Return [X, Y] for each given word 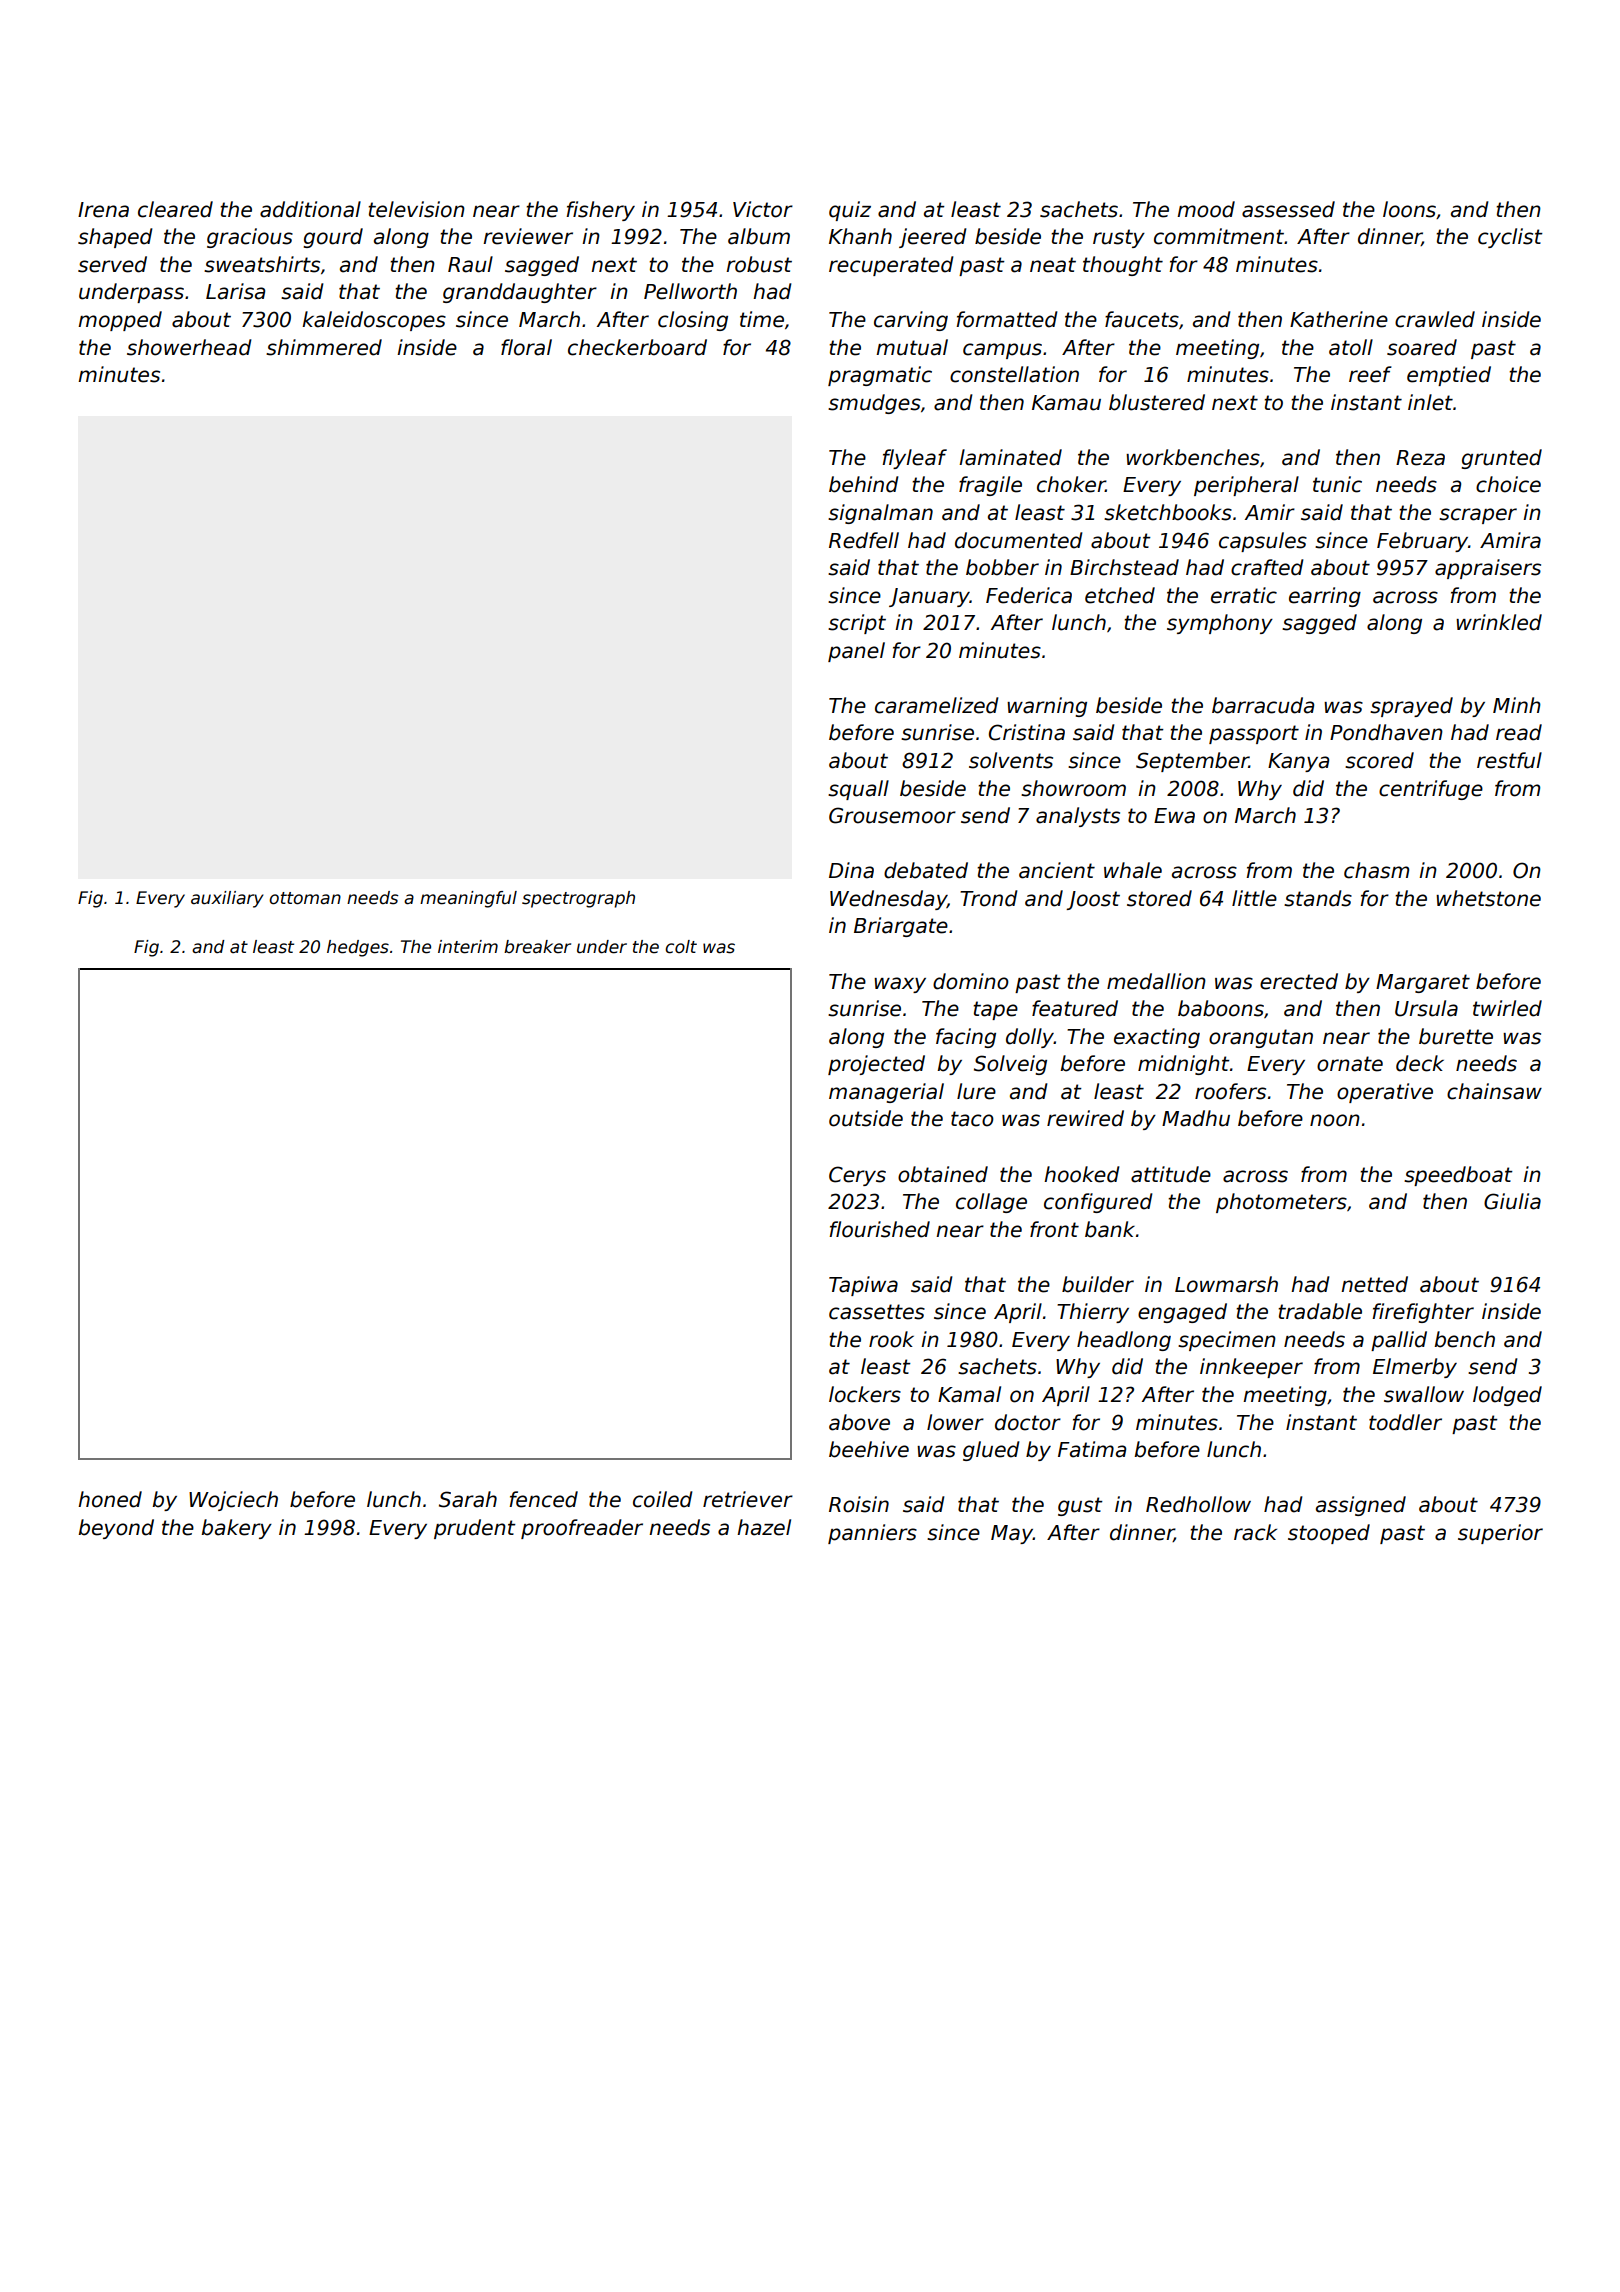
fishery [600, 211]
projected [876, 1065]
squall [858, 790]
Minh [1517, 705]
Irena [103, 210]
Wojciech [233, 1501]
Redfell [864, 540]
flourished [879, 1229]
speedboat [1458, 1176]
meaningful [468, 899]
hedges [358, 948]
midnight [1184, 1065]
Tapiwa [863, 1286]
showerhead [189, 347]
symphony [1220, 624]
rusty [1119, 238]
